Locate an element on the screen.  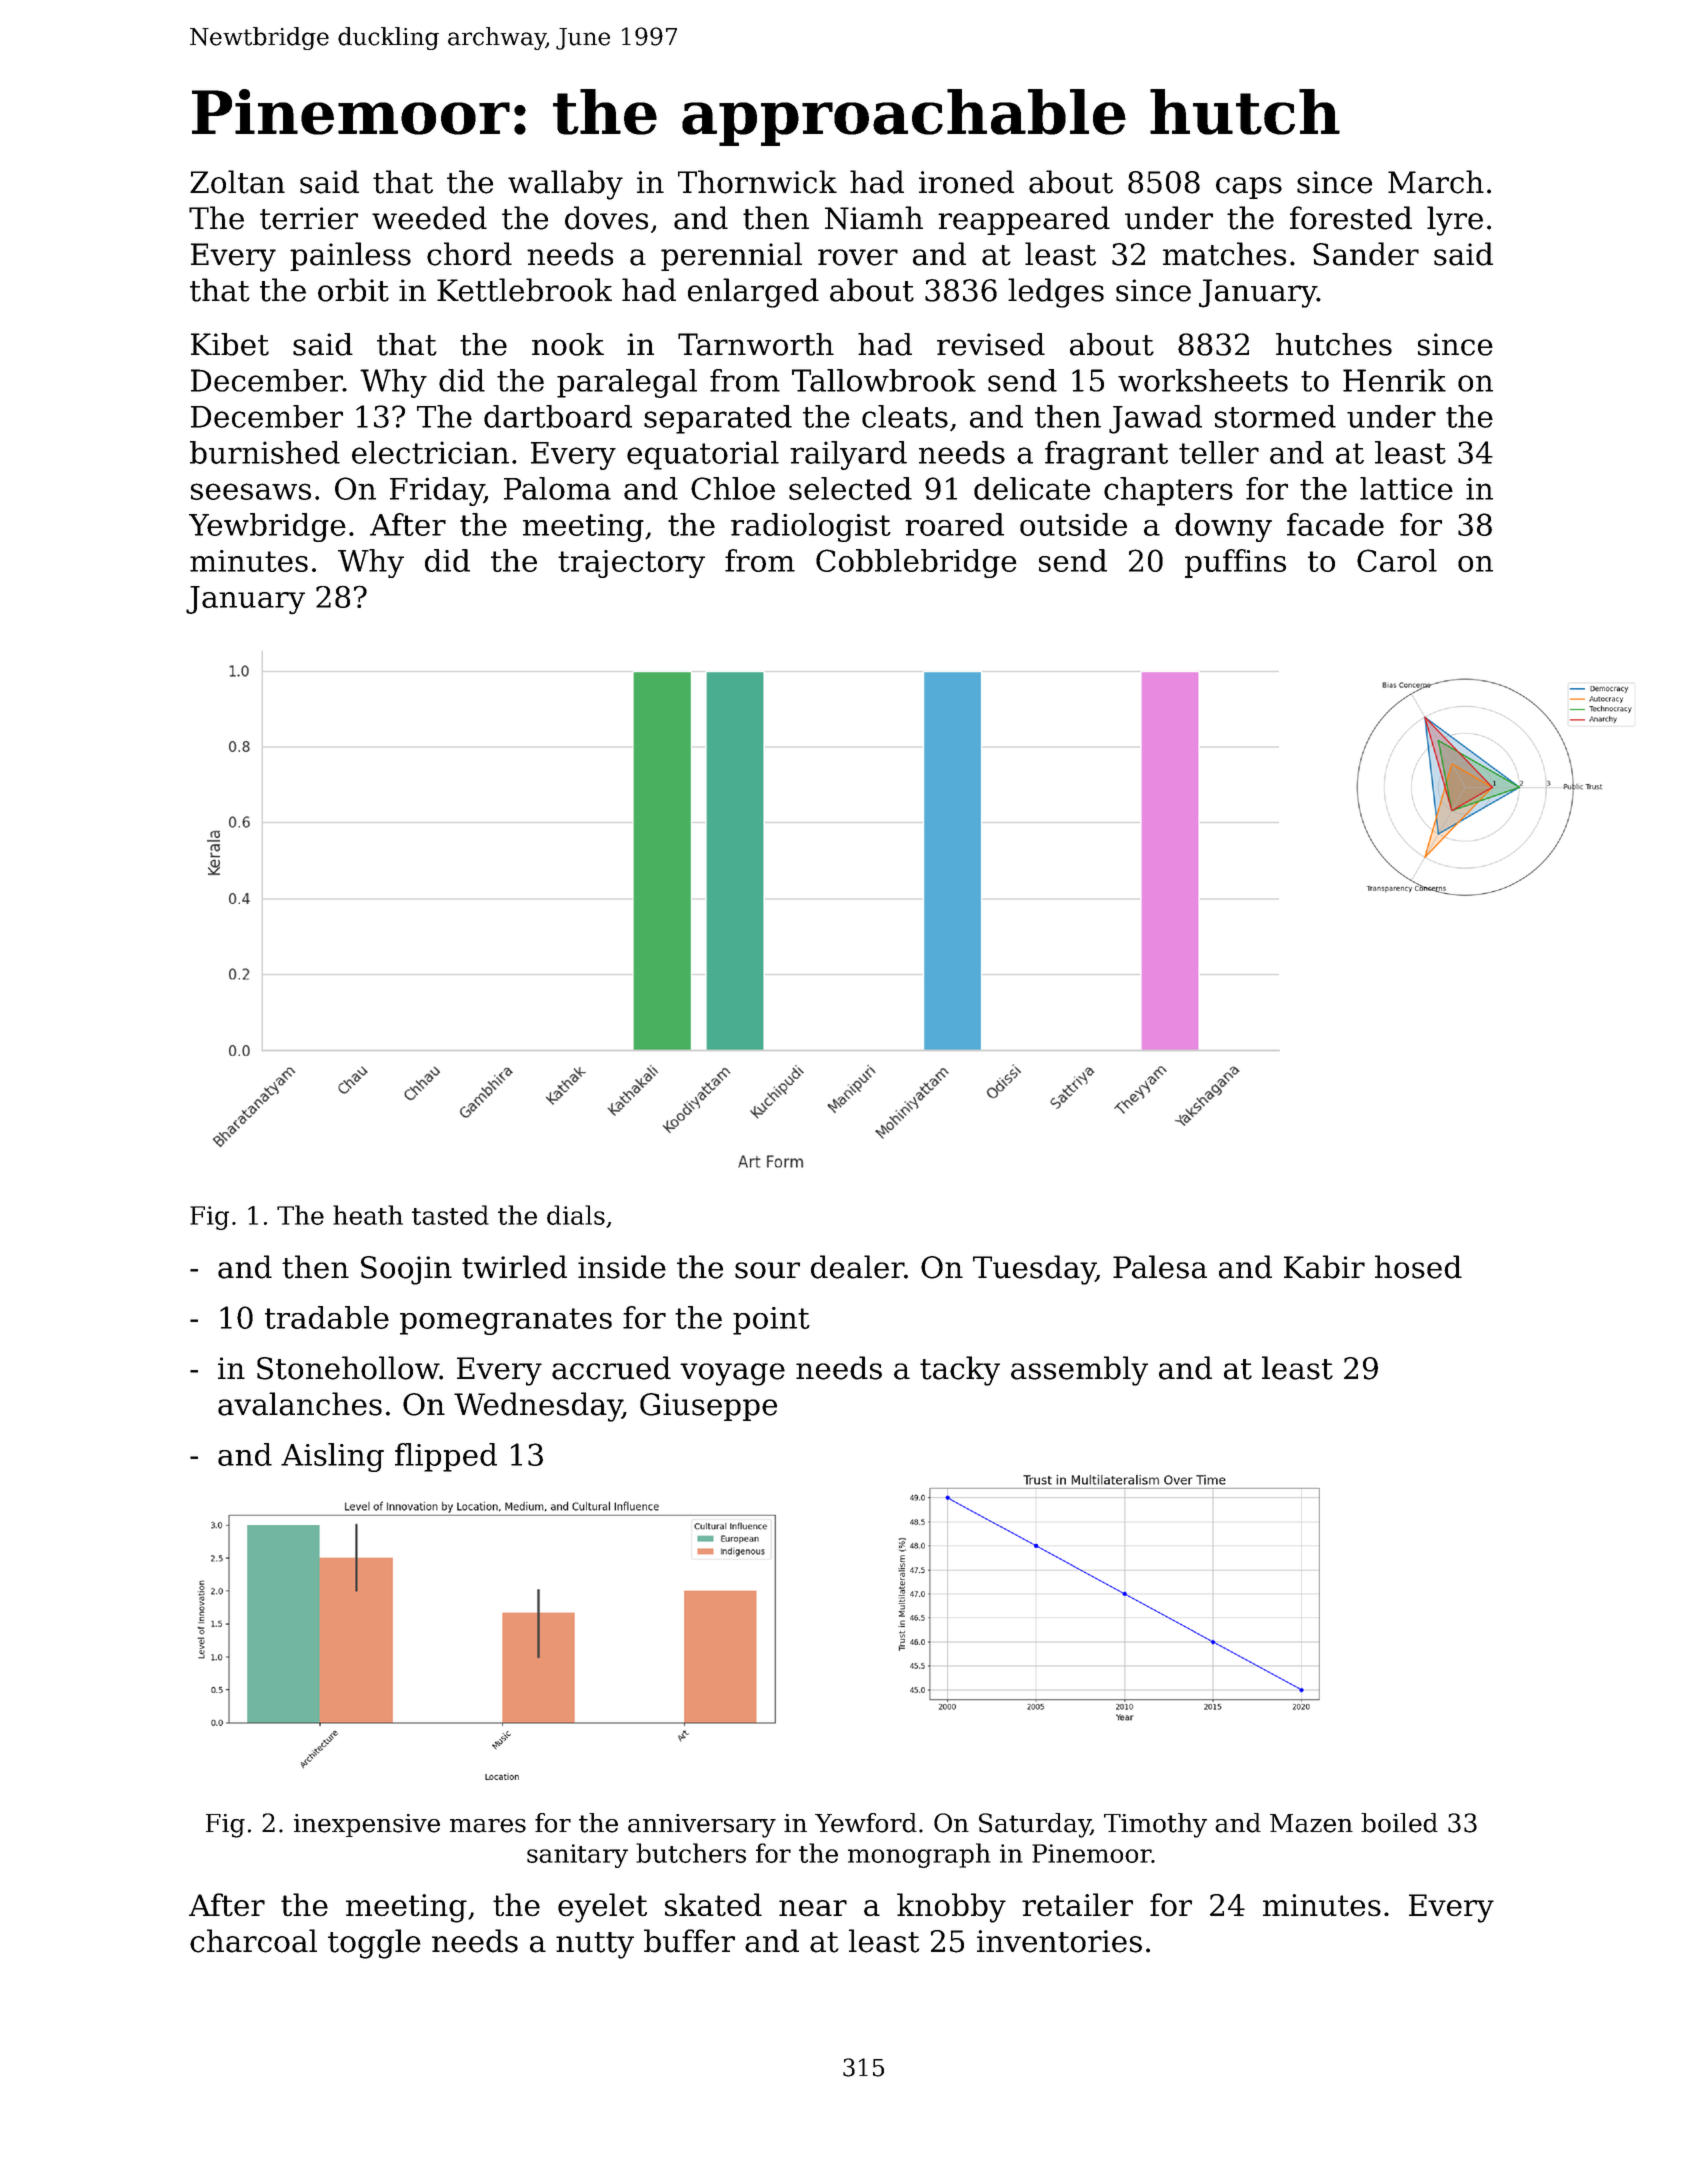
Kettlebrook is located at coordinates (524, 290).
